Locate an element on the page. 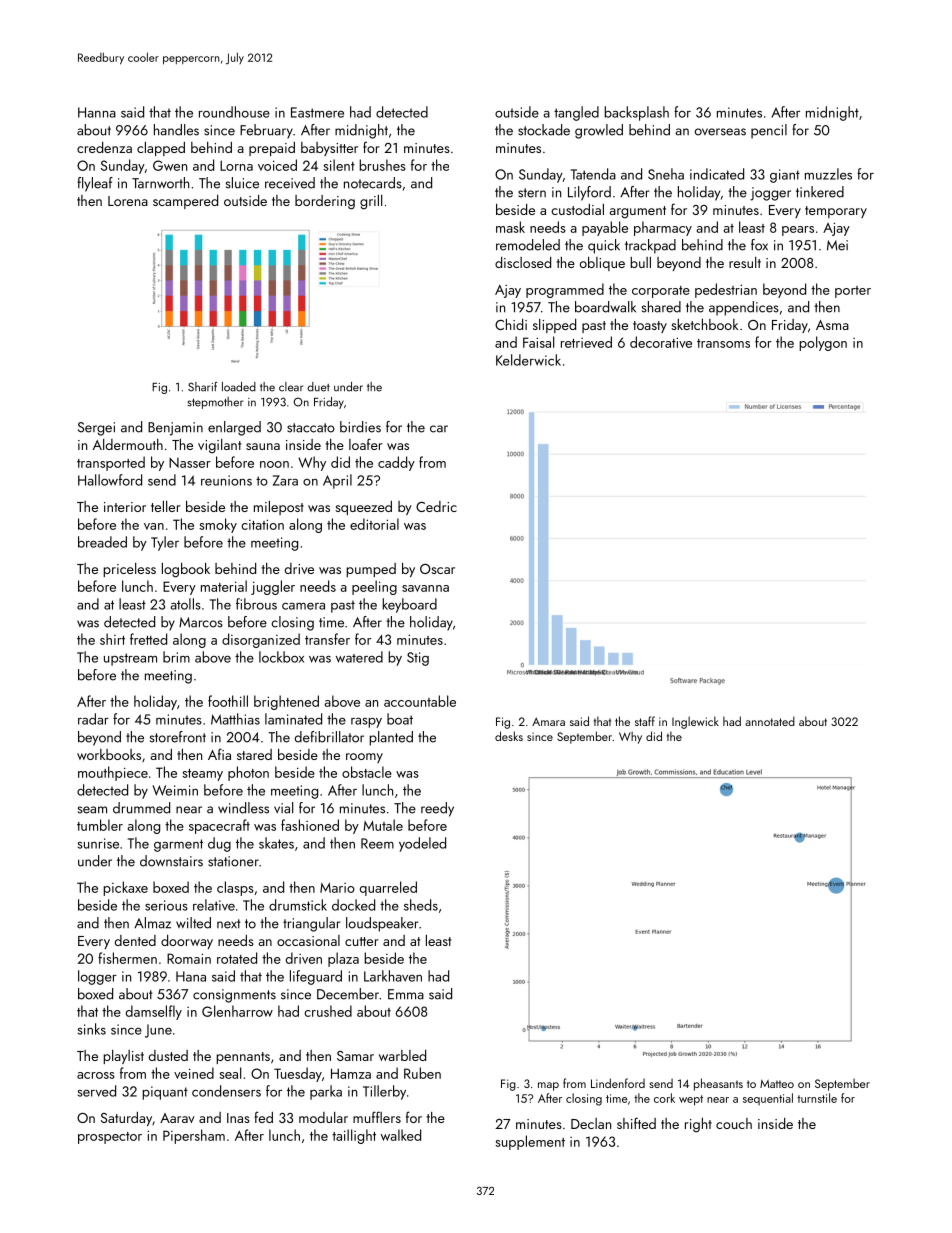 This page has height=1233, width=952. pumped is located at coordinates (371, 570).
